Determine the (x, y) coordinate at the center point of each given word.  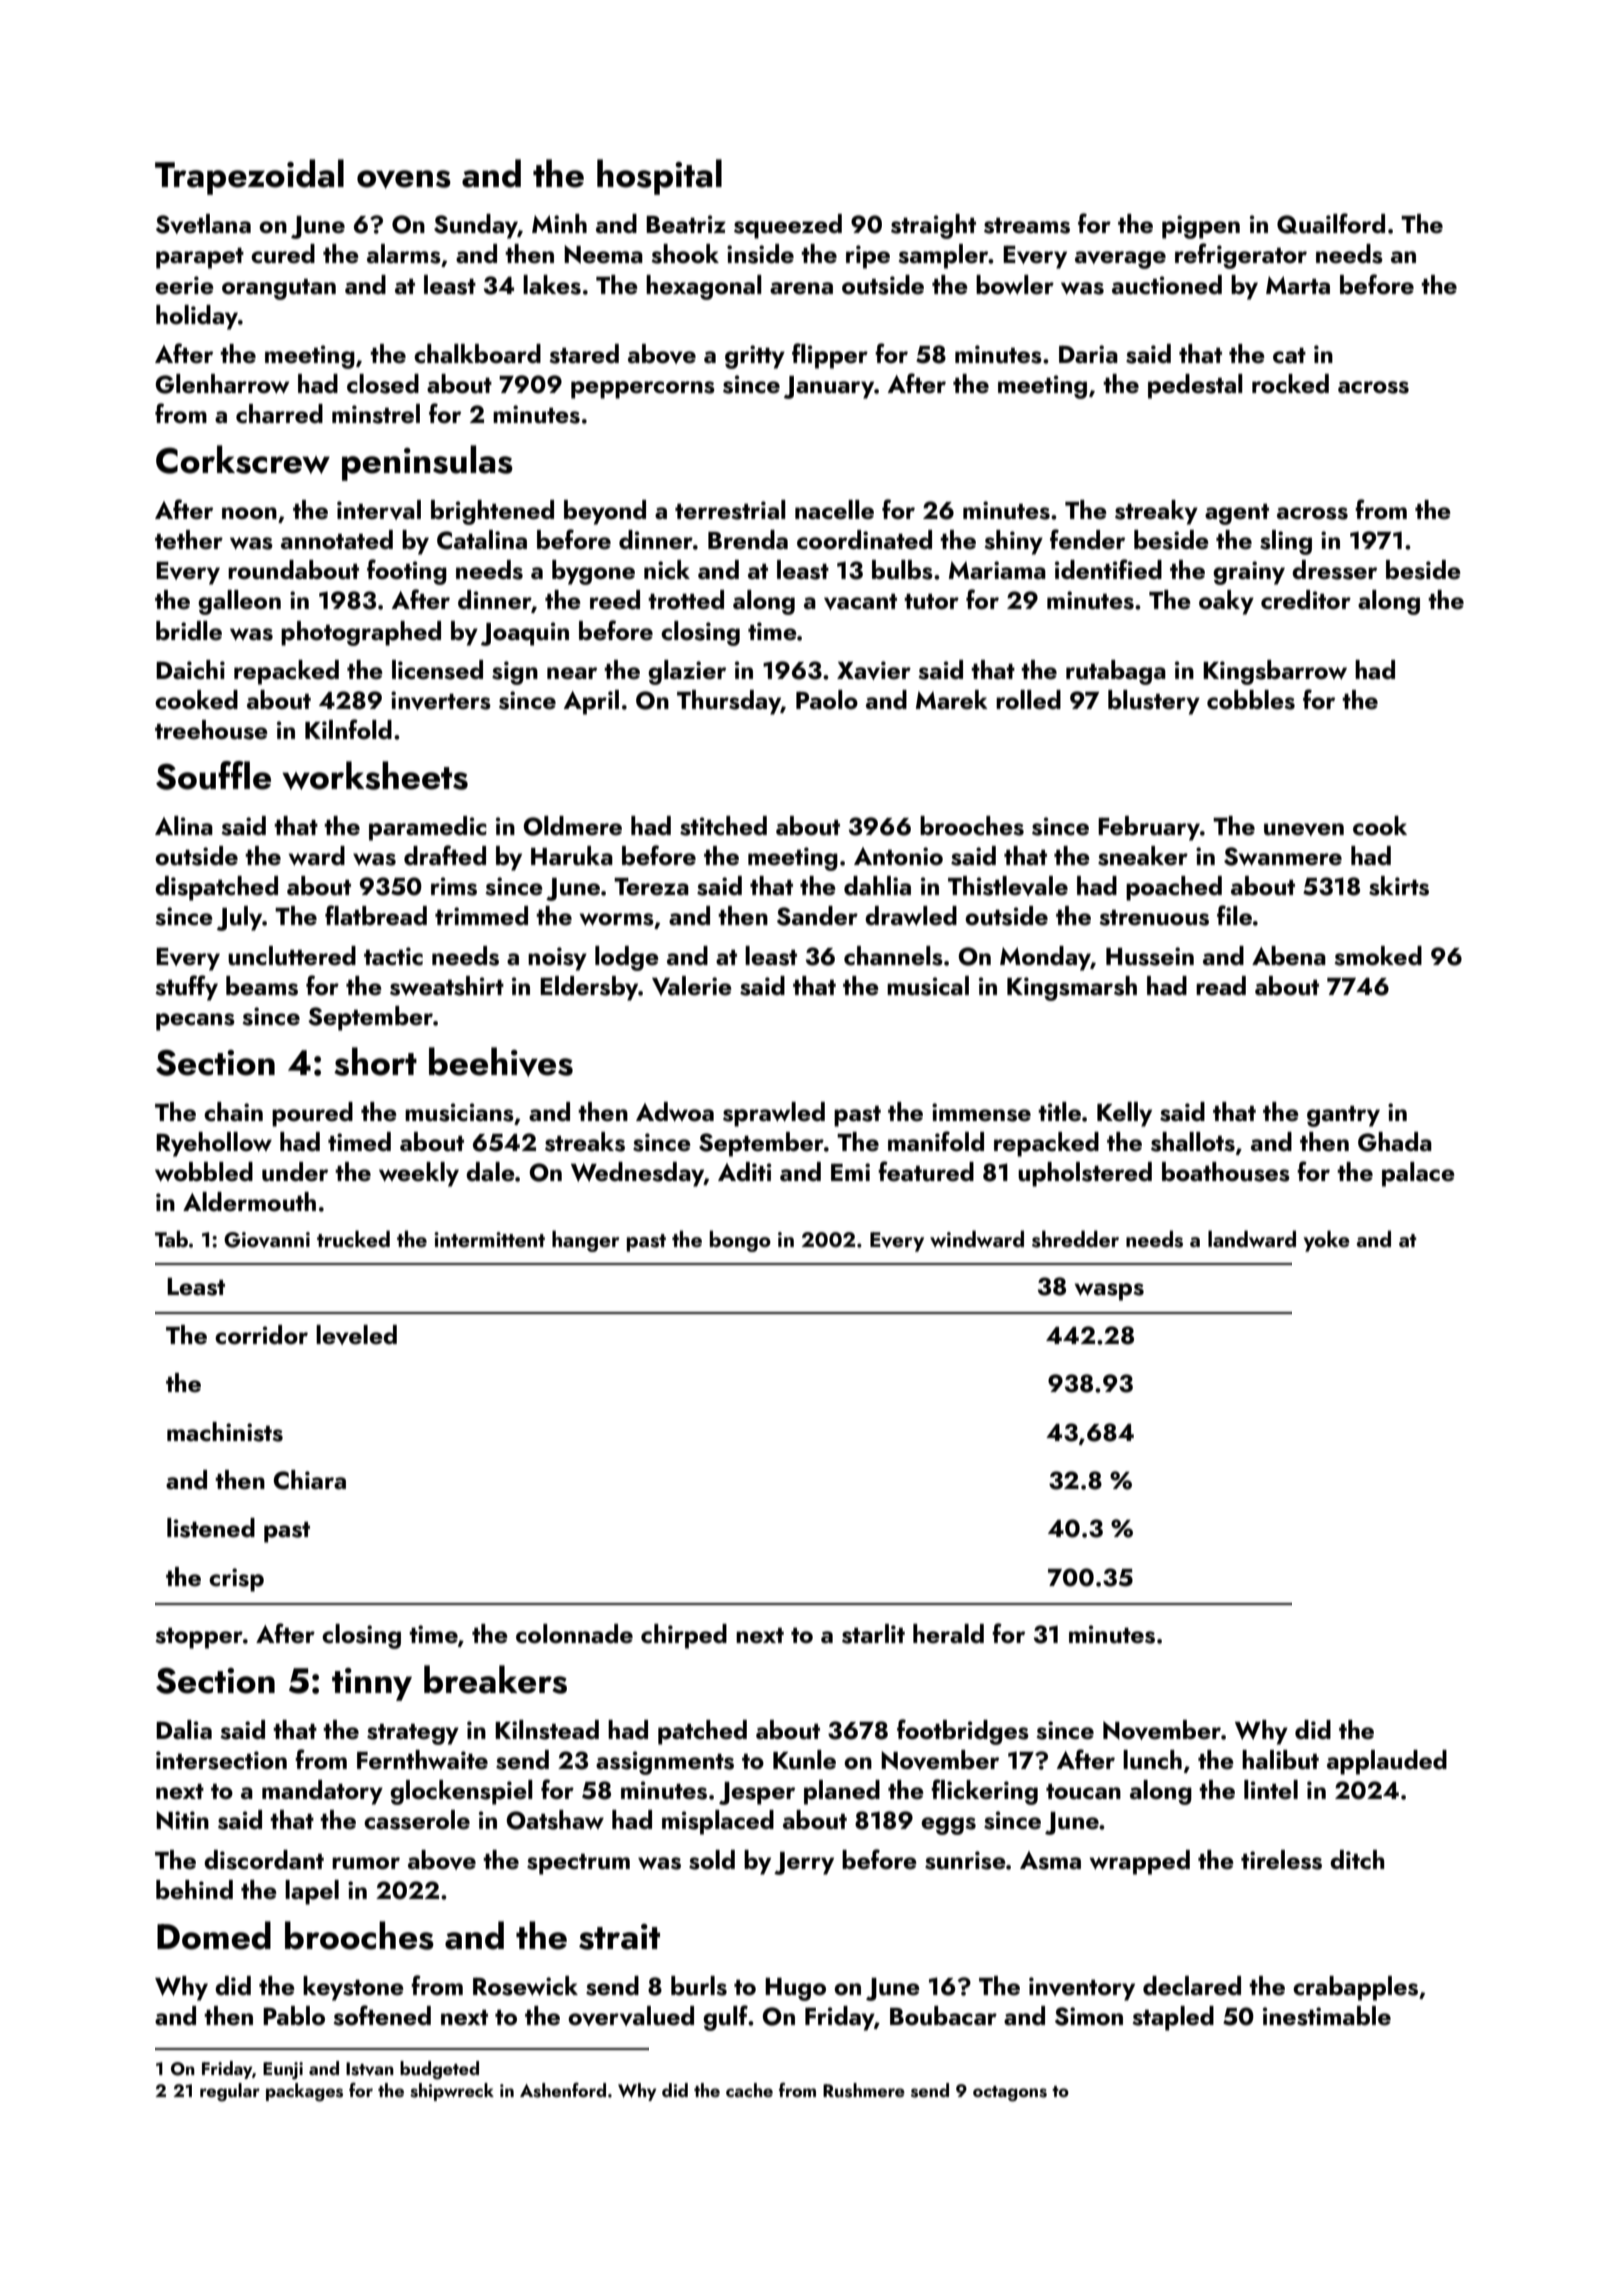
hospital (659, 177)
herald (948, 1634)
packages (304, 2092)
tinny (372, 1684)
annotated (337, 540)
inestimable (1327, 2016)
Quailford (1331, 223)
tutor (931, 602)
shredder (1075, 1239)
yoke (1326, 1241)
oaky (1226, 602)
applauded (1387, 1762)
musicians (459, 1112)
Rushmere (864, 2090)
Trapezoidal (249, 177)
